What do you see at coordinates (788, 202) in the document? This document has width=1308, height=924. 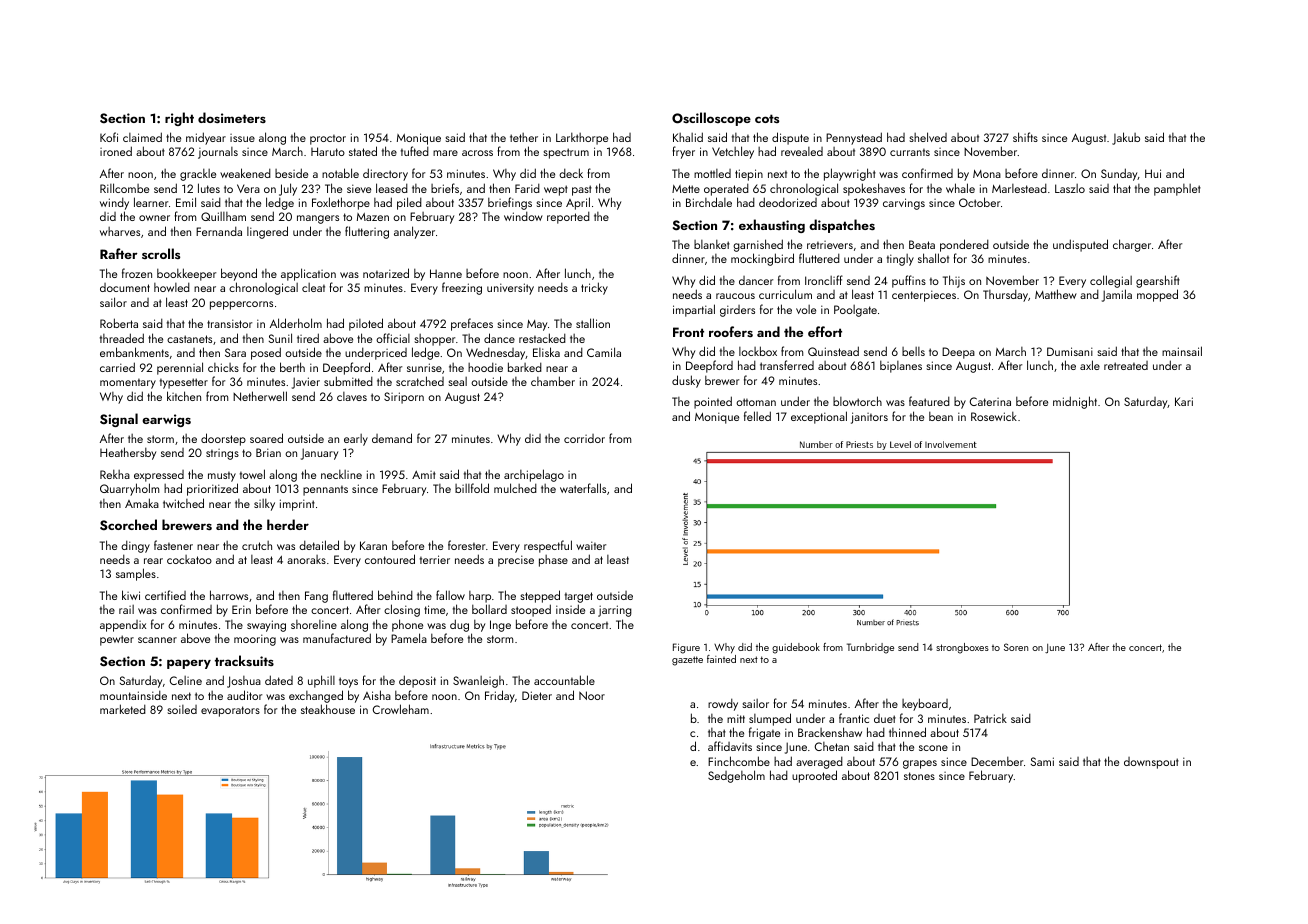 I see `deodorized` at bounding box center [788, 202].
